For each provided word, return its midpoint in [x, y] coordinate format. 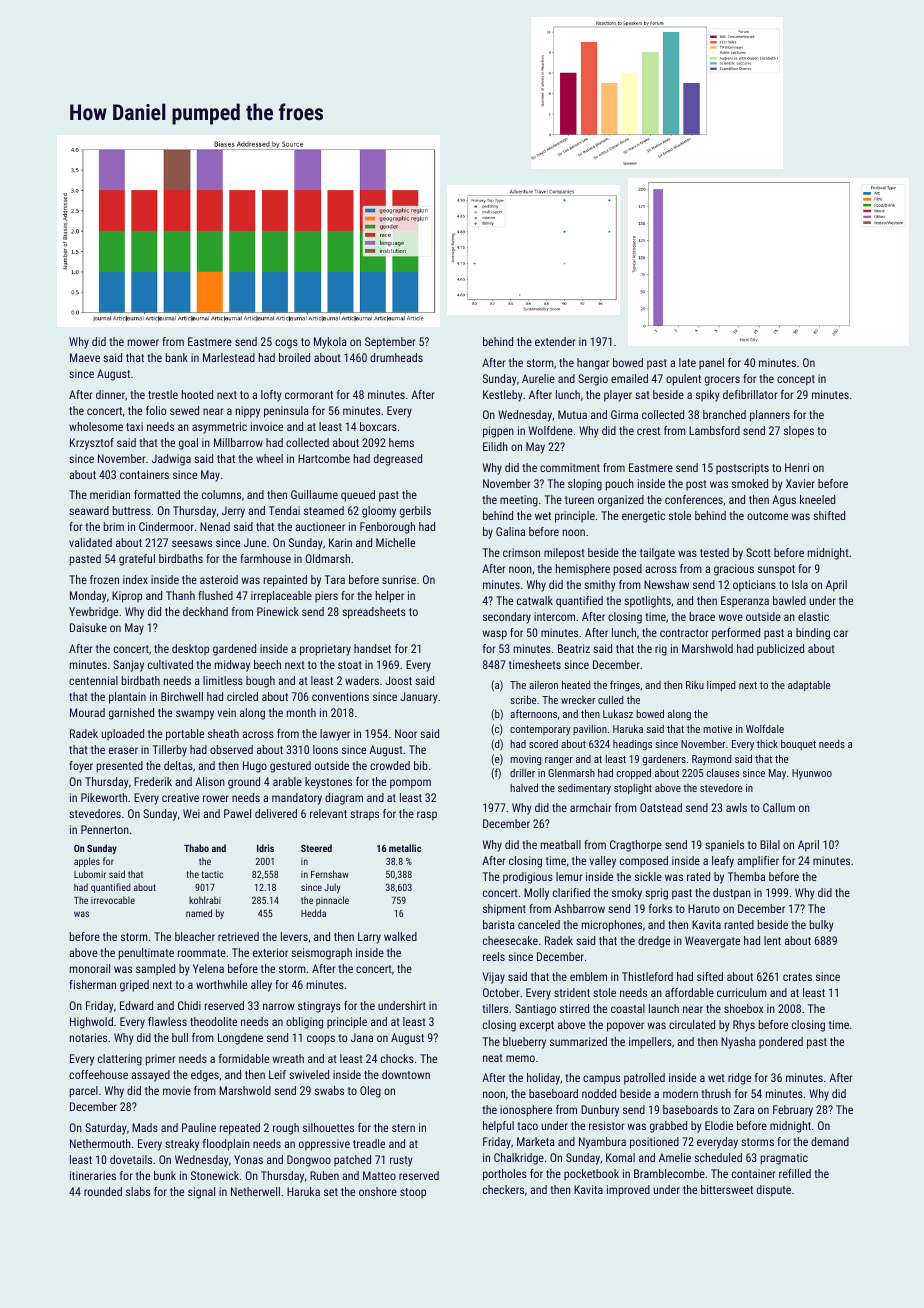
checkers [503, 1189]
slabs [138, 1191]
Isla [800, 584]
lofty [271, 396]
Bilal [770, 844]
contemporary [540, 730]
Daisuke [88, 627]
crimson [521, 552]
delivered [276, 813]
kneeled [817, 499]
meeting [519, 501]
